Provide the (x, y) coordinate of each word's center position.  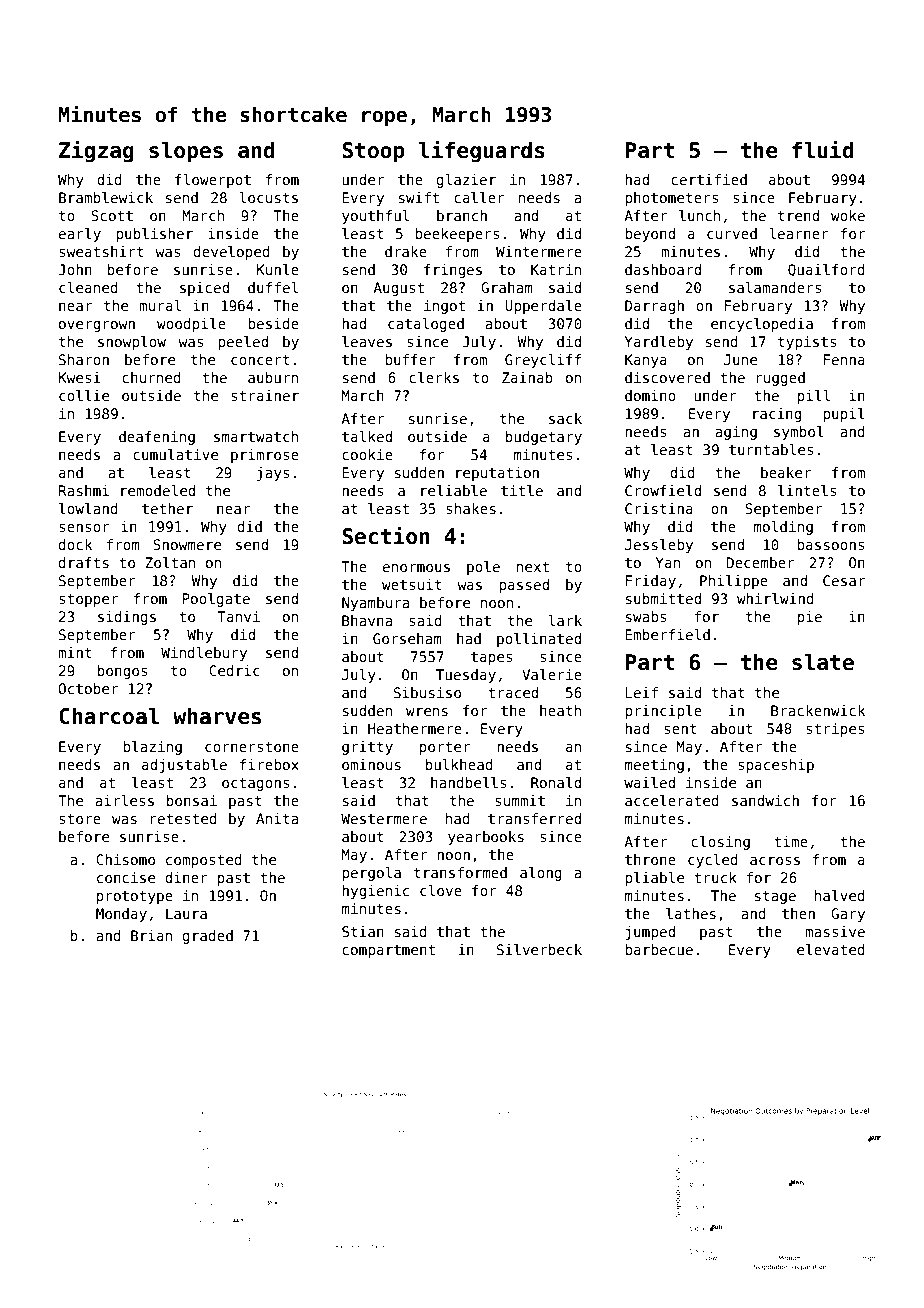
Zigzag (96, 151)
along (541, 874)
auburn (273, 377)
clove (441, 890)
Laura (186, 913)
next (533, 567)
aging (736, 433)
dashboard (663, 269)
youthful (375, 217)
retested (184, 818)
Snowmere (187, 544)
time (791, 841)
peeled (243, 343)
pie (810, 618)
